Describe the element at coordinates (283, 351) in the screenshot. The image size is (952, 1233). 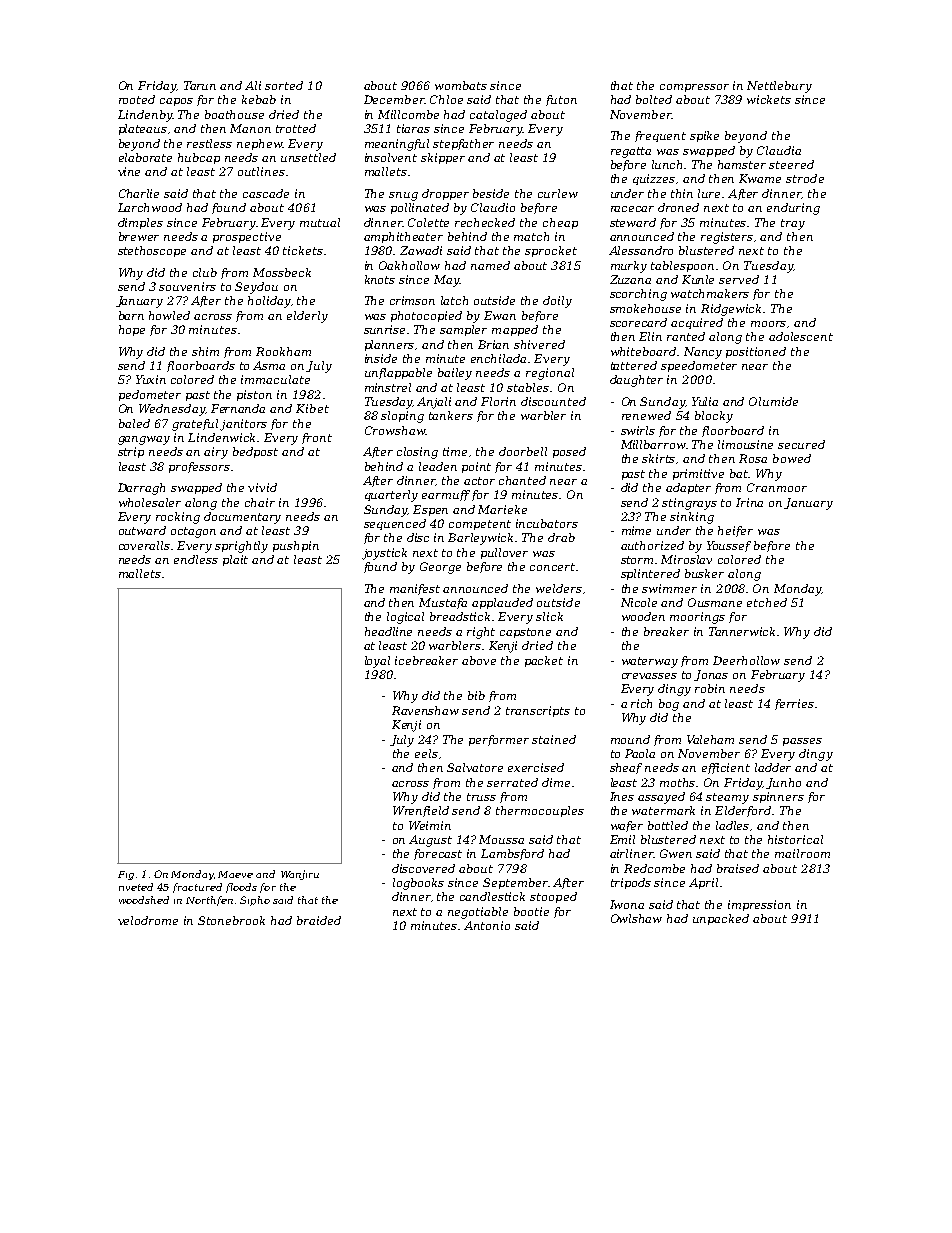
I see `Rookham` at that location.
